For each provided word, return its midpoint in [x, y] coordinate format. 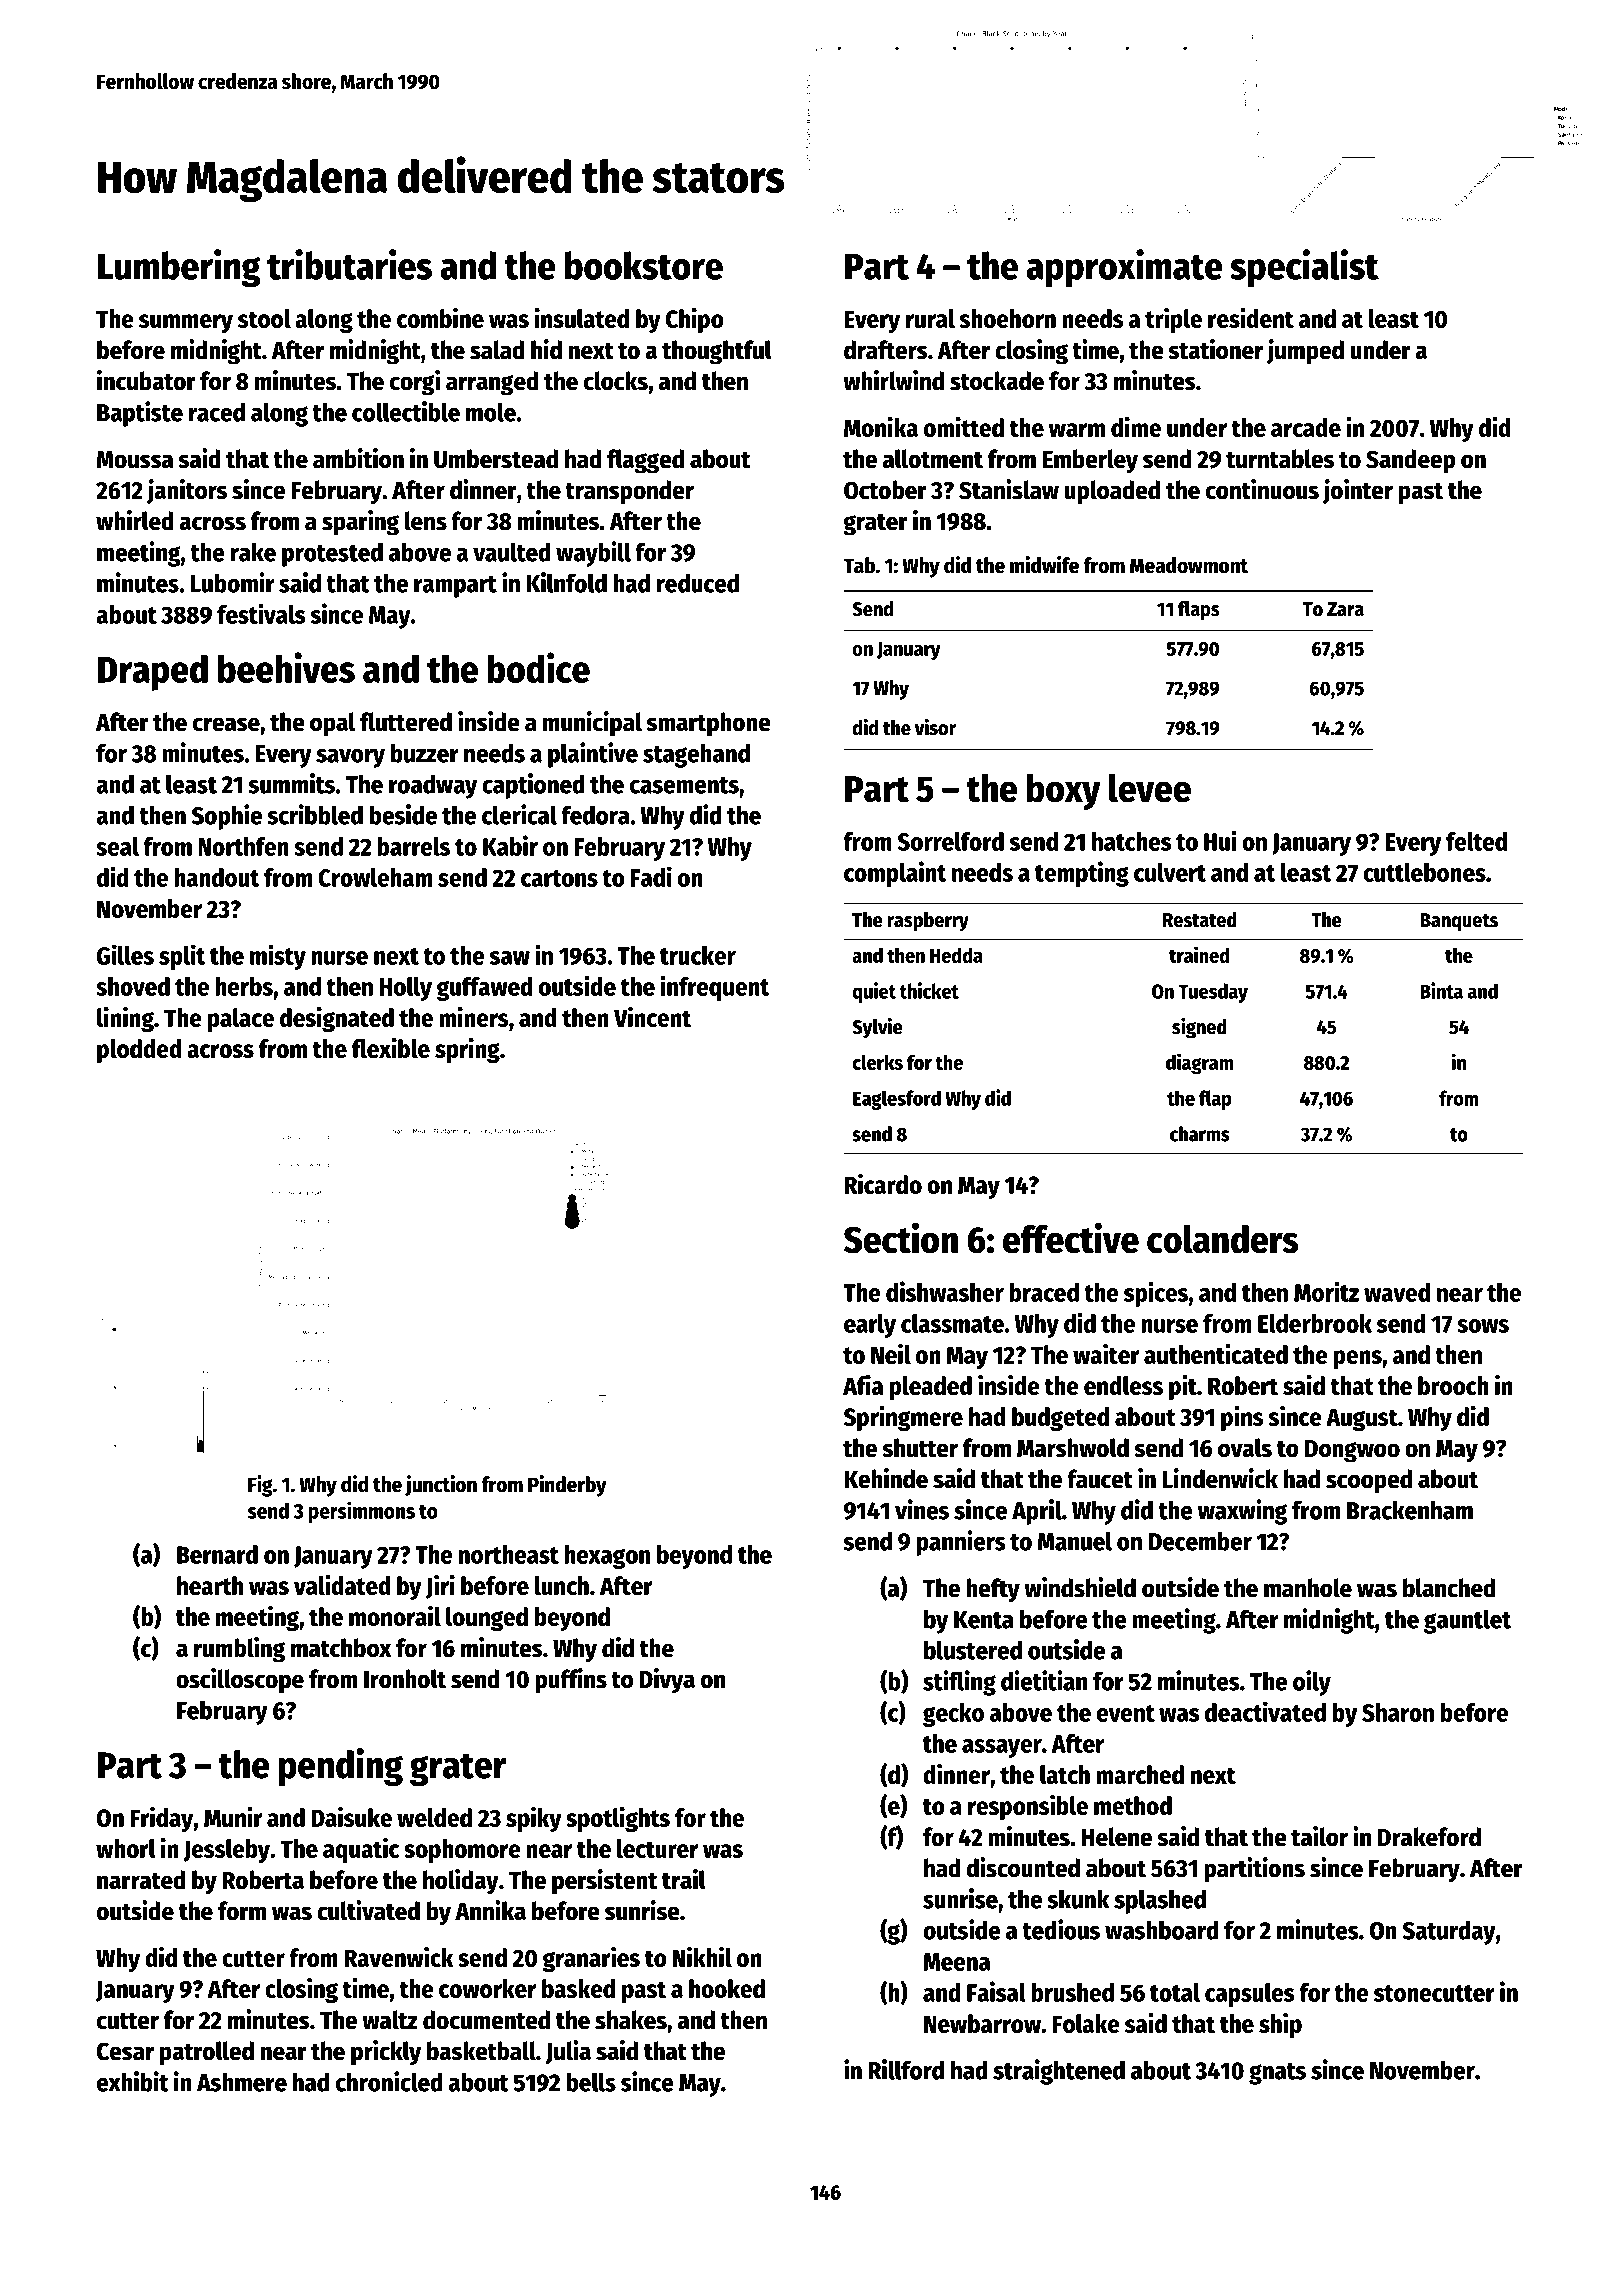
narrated [141, 1880]
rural [930, 318]
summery [186, 323]
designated [337, 1019]
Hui [1220, 840]
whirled [135, 520]
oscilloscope [240, 1681]
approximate [1124, 268]
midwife [1044, 565]
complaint [895, 874]
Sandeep [1410, 461]
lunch [562, 1585]
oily [1312, 1683]
